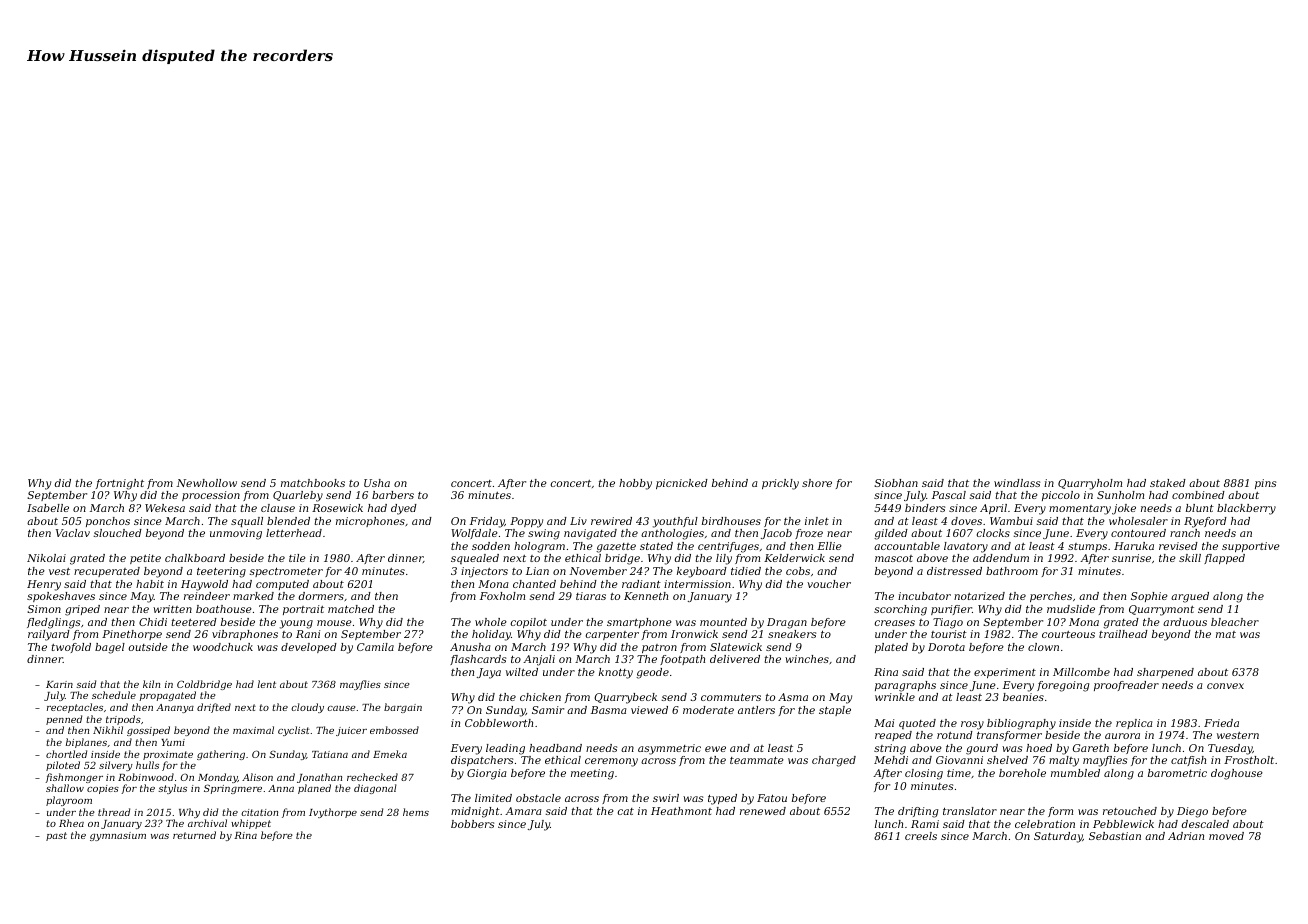 The image size is (1308, 924). I want to click on past, so click(56, 836).
